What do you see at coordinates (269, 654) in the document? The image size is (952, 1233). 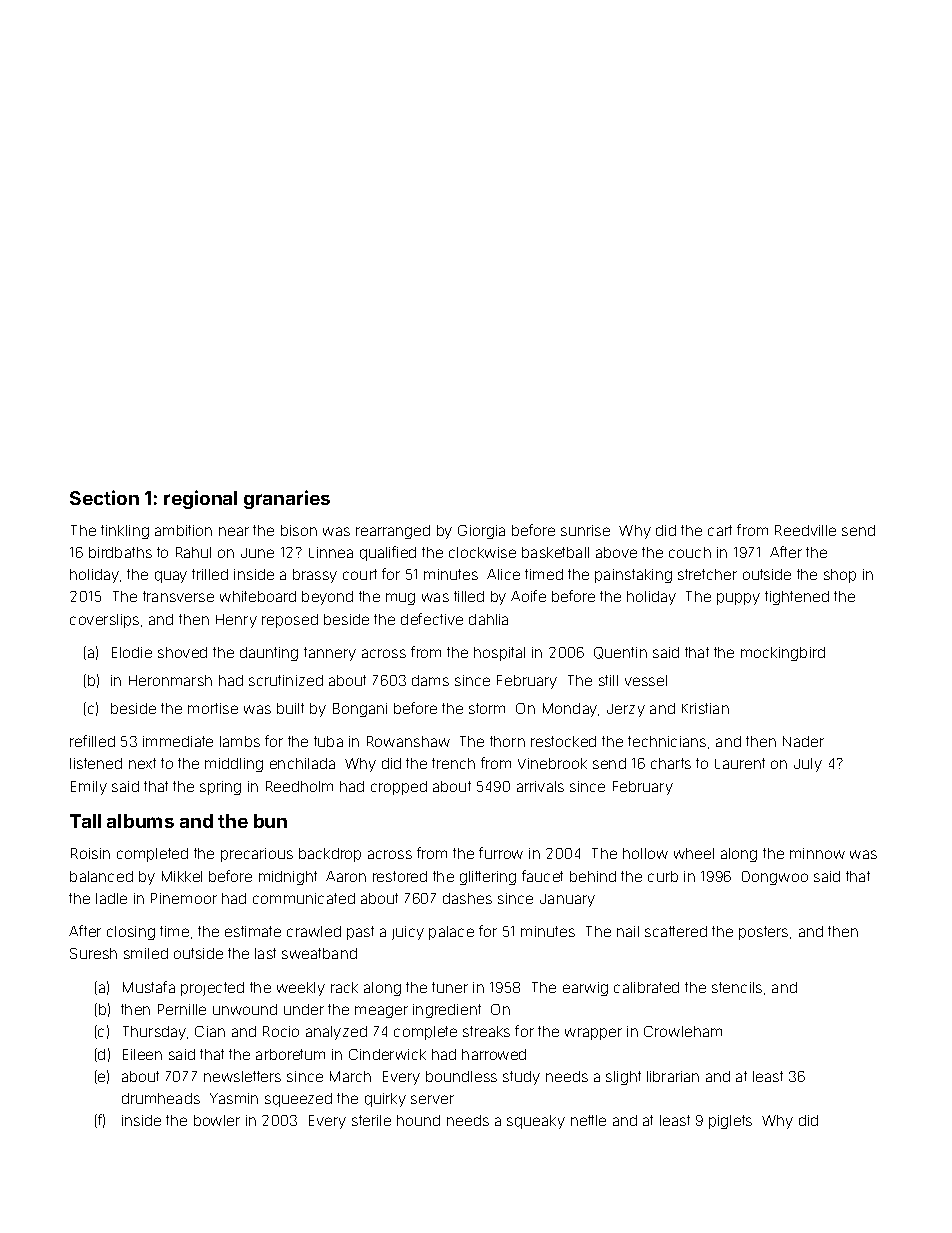 I see `daunting` at bounding box center [269, 654].
